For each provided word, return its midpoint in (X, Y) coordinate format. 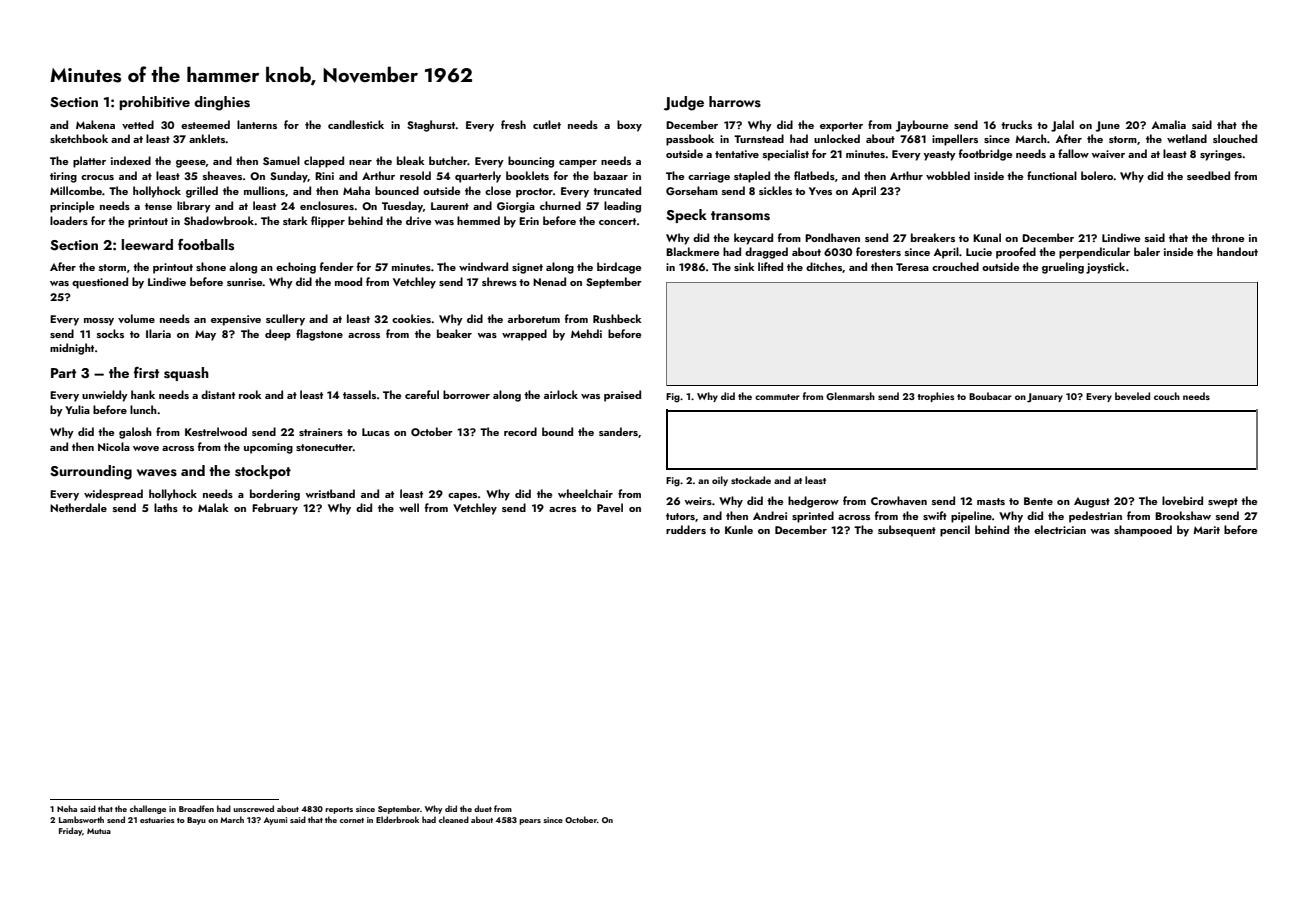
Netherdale (78, 507)
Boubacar (990, 396)
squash (186, 374)
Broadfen (196, 808)
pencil (955, 531)
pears (530, 822)
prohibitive (154, 103)
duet (483, 808)
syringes (1221, 155)
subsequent (907, 531)
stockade (751, 480)
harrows (735, 101)
